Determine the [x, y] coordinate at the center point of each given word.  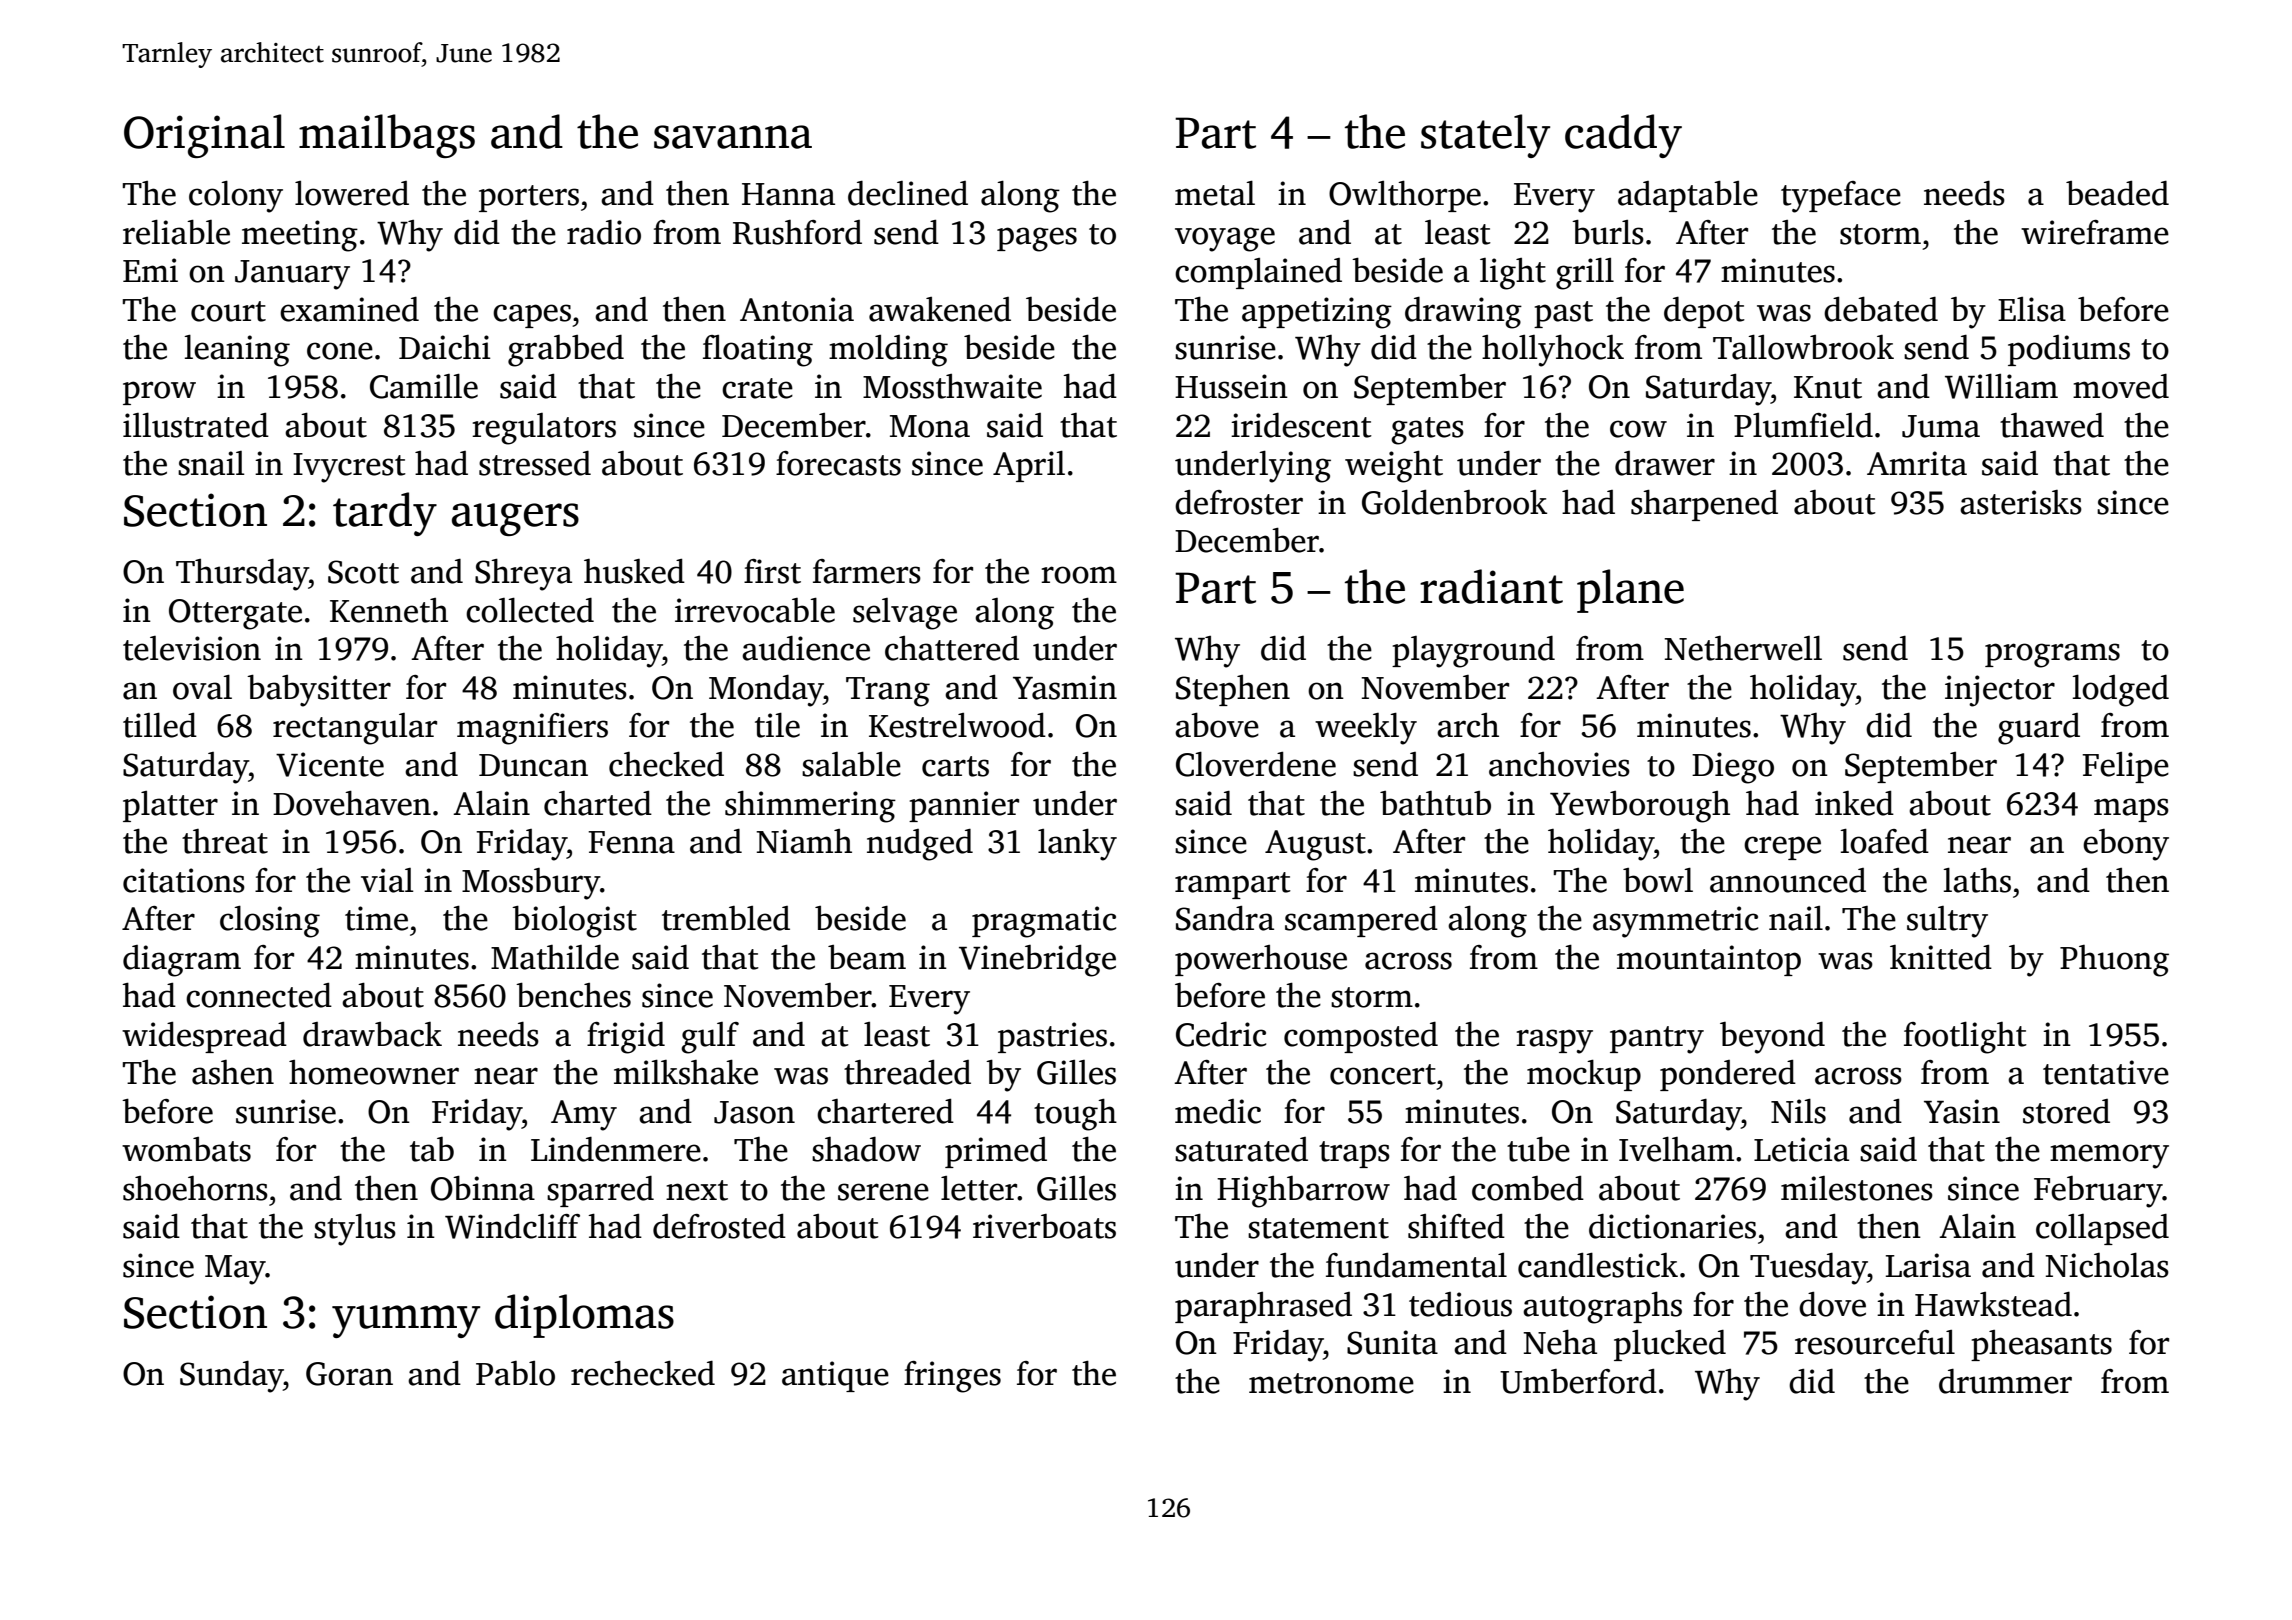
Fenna [631, 842]
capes [532, 316]
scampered [1361, 921]
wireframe [2095, 232]
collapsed [2102, 1229]
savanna [733, 137]
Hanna [788, 194]
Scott [363, 572]
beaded [2117, 193]
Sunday [232, 1377]
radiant [1491, 586]
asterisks [2021, 502]
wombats [186, 1149]
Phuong [2114, 961]
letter [979, 1188]
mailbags [387, 136]
